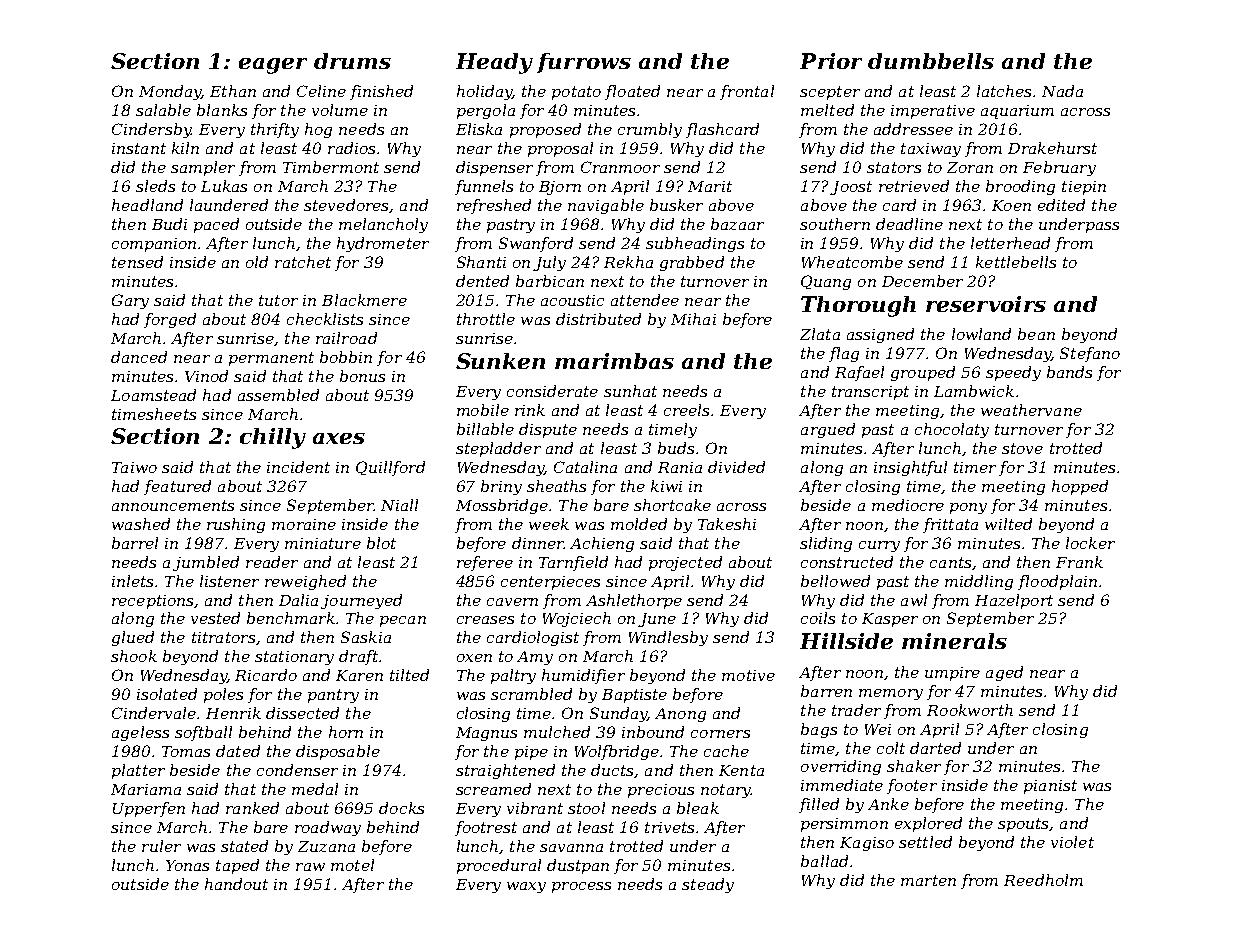  I want to click on Heady, so click(494, 63).
